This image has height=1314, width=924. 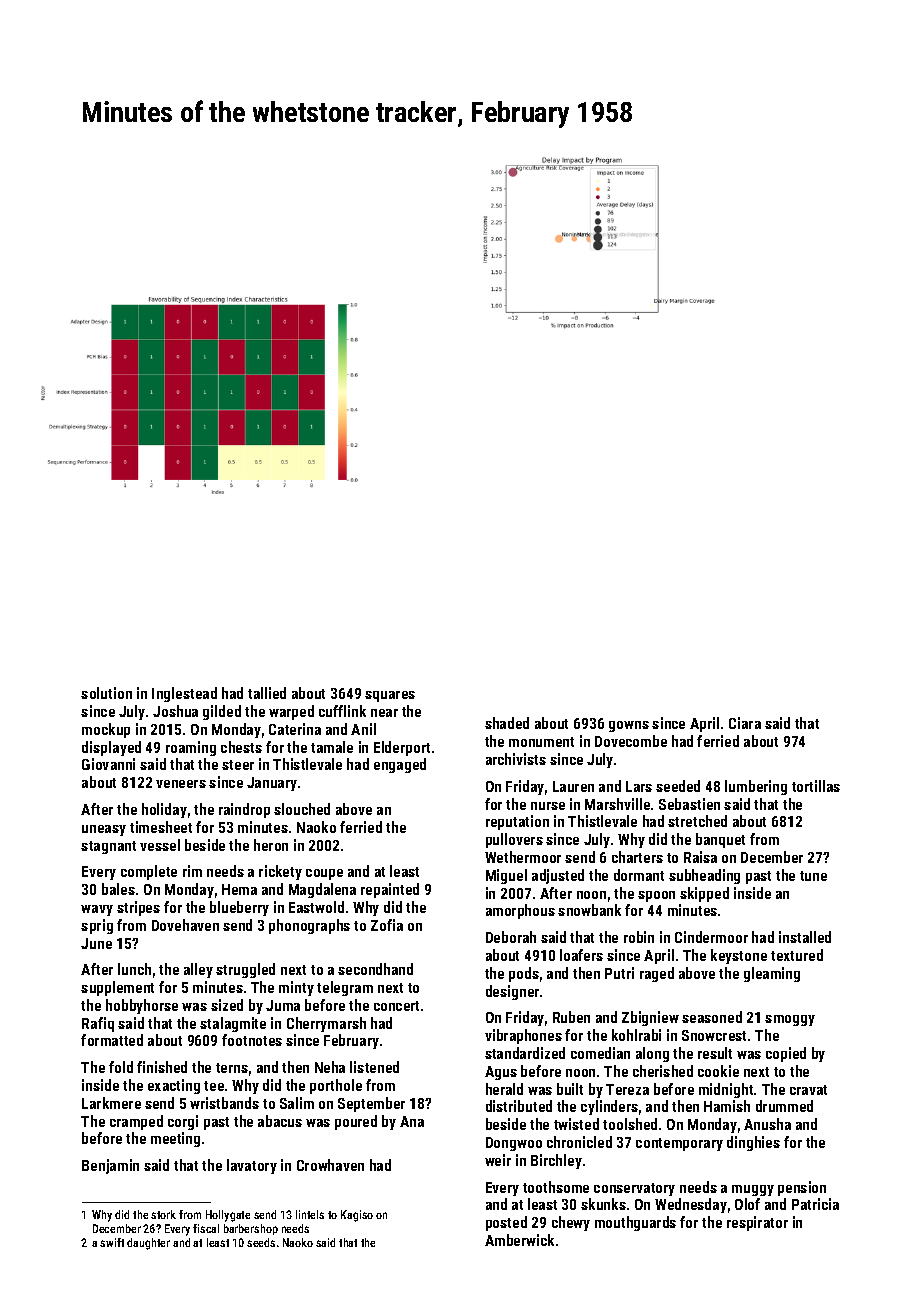 What do you see at coordinates (375, 969) in the image?
I see `secondhand` at bounding box center [375, 969].
